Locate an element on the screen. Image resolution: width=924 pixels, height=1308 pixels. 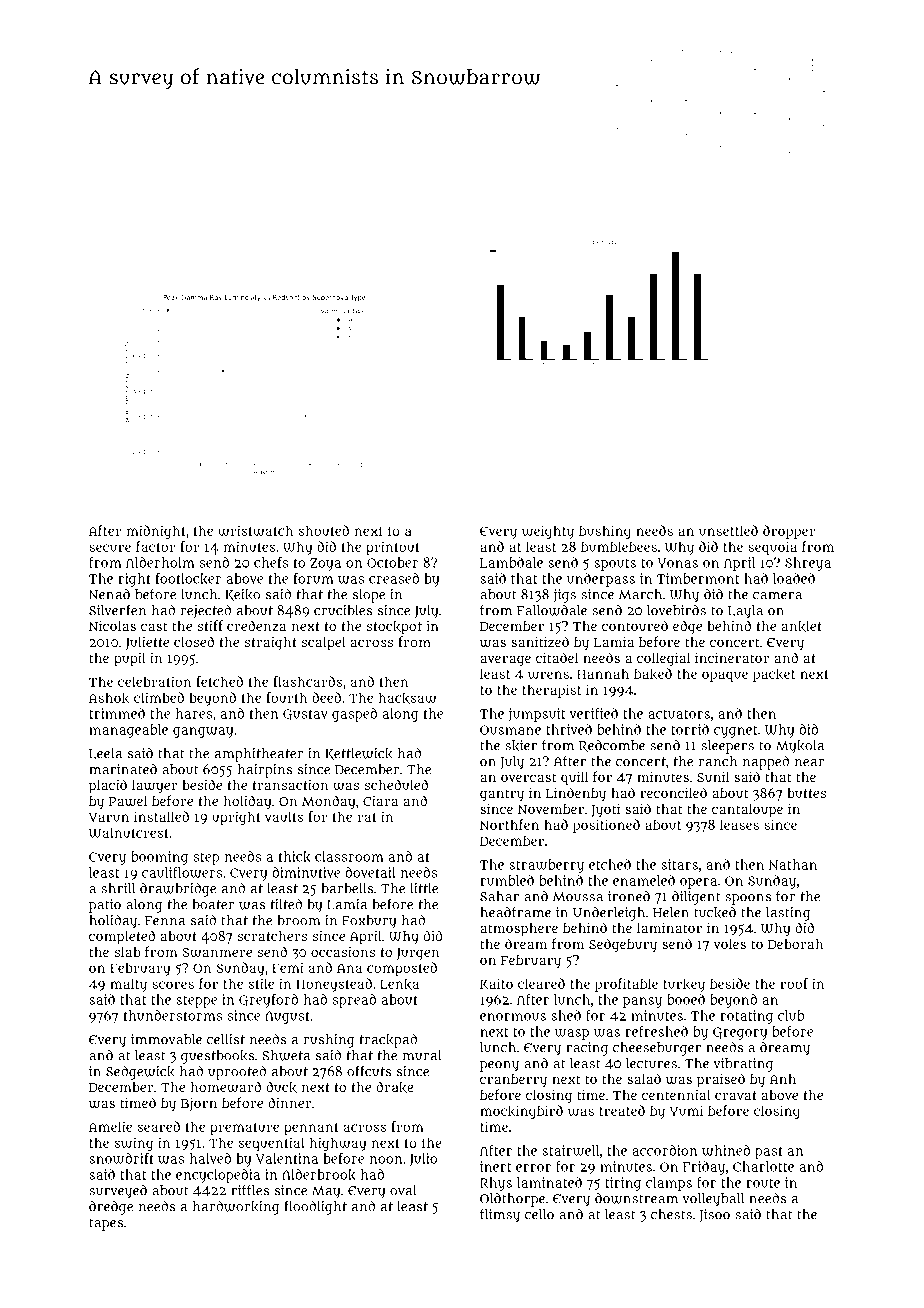
boater is located at coordinates (213, 904).
